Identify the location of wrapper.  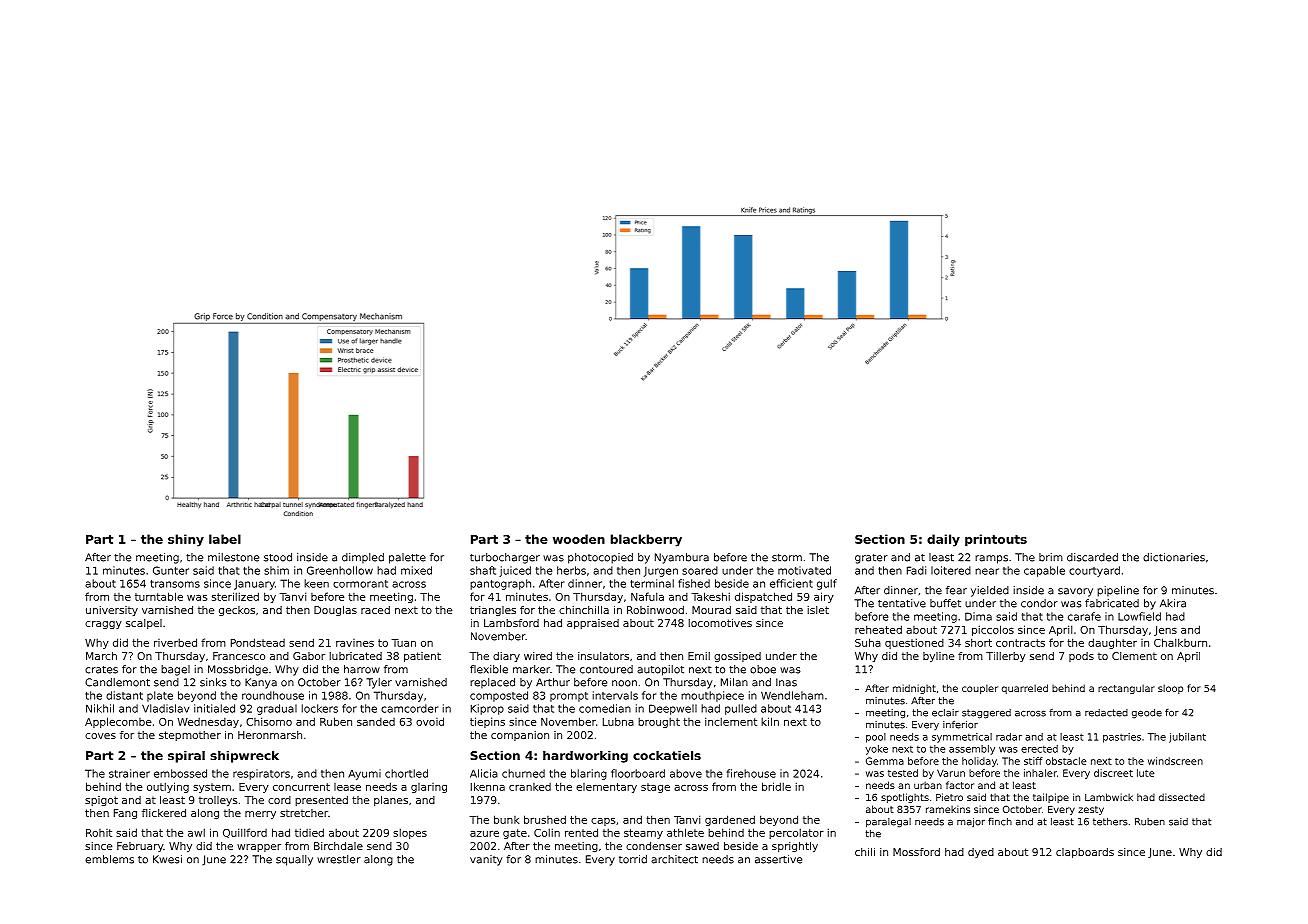
(259, 848).
